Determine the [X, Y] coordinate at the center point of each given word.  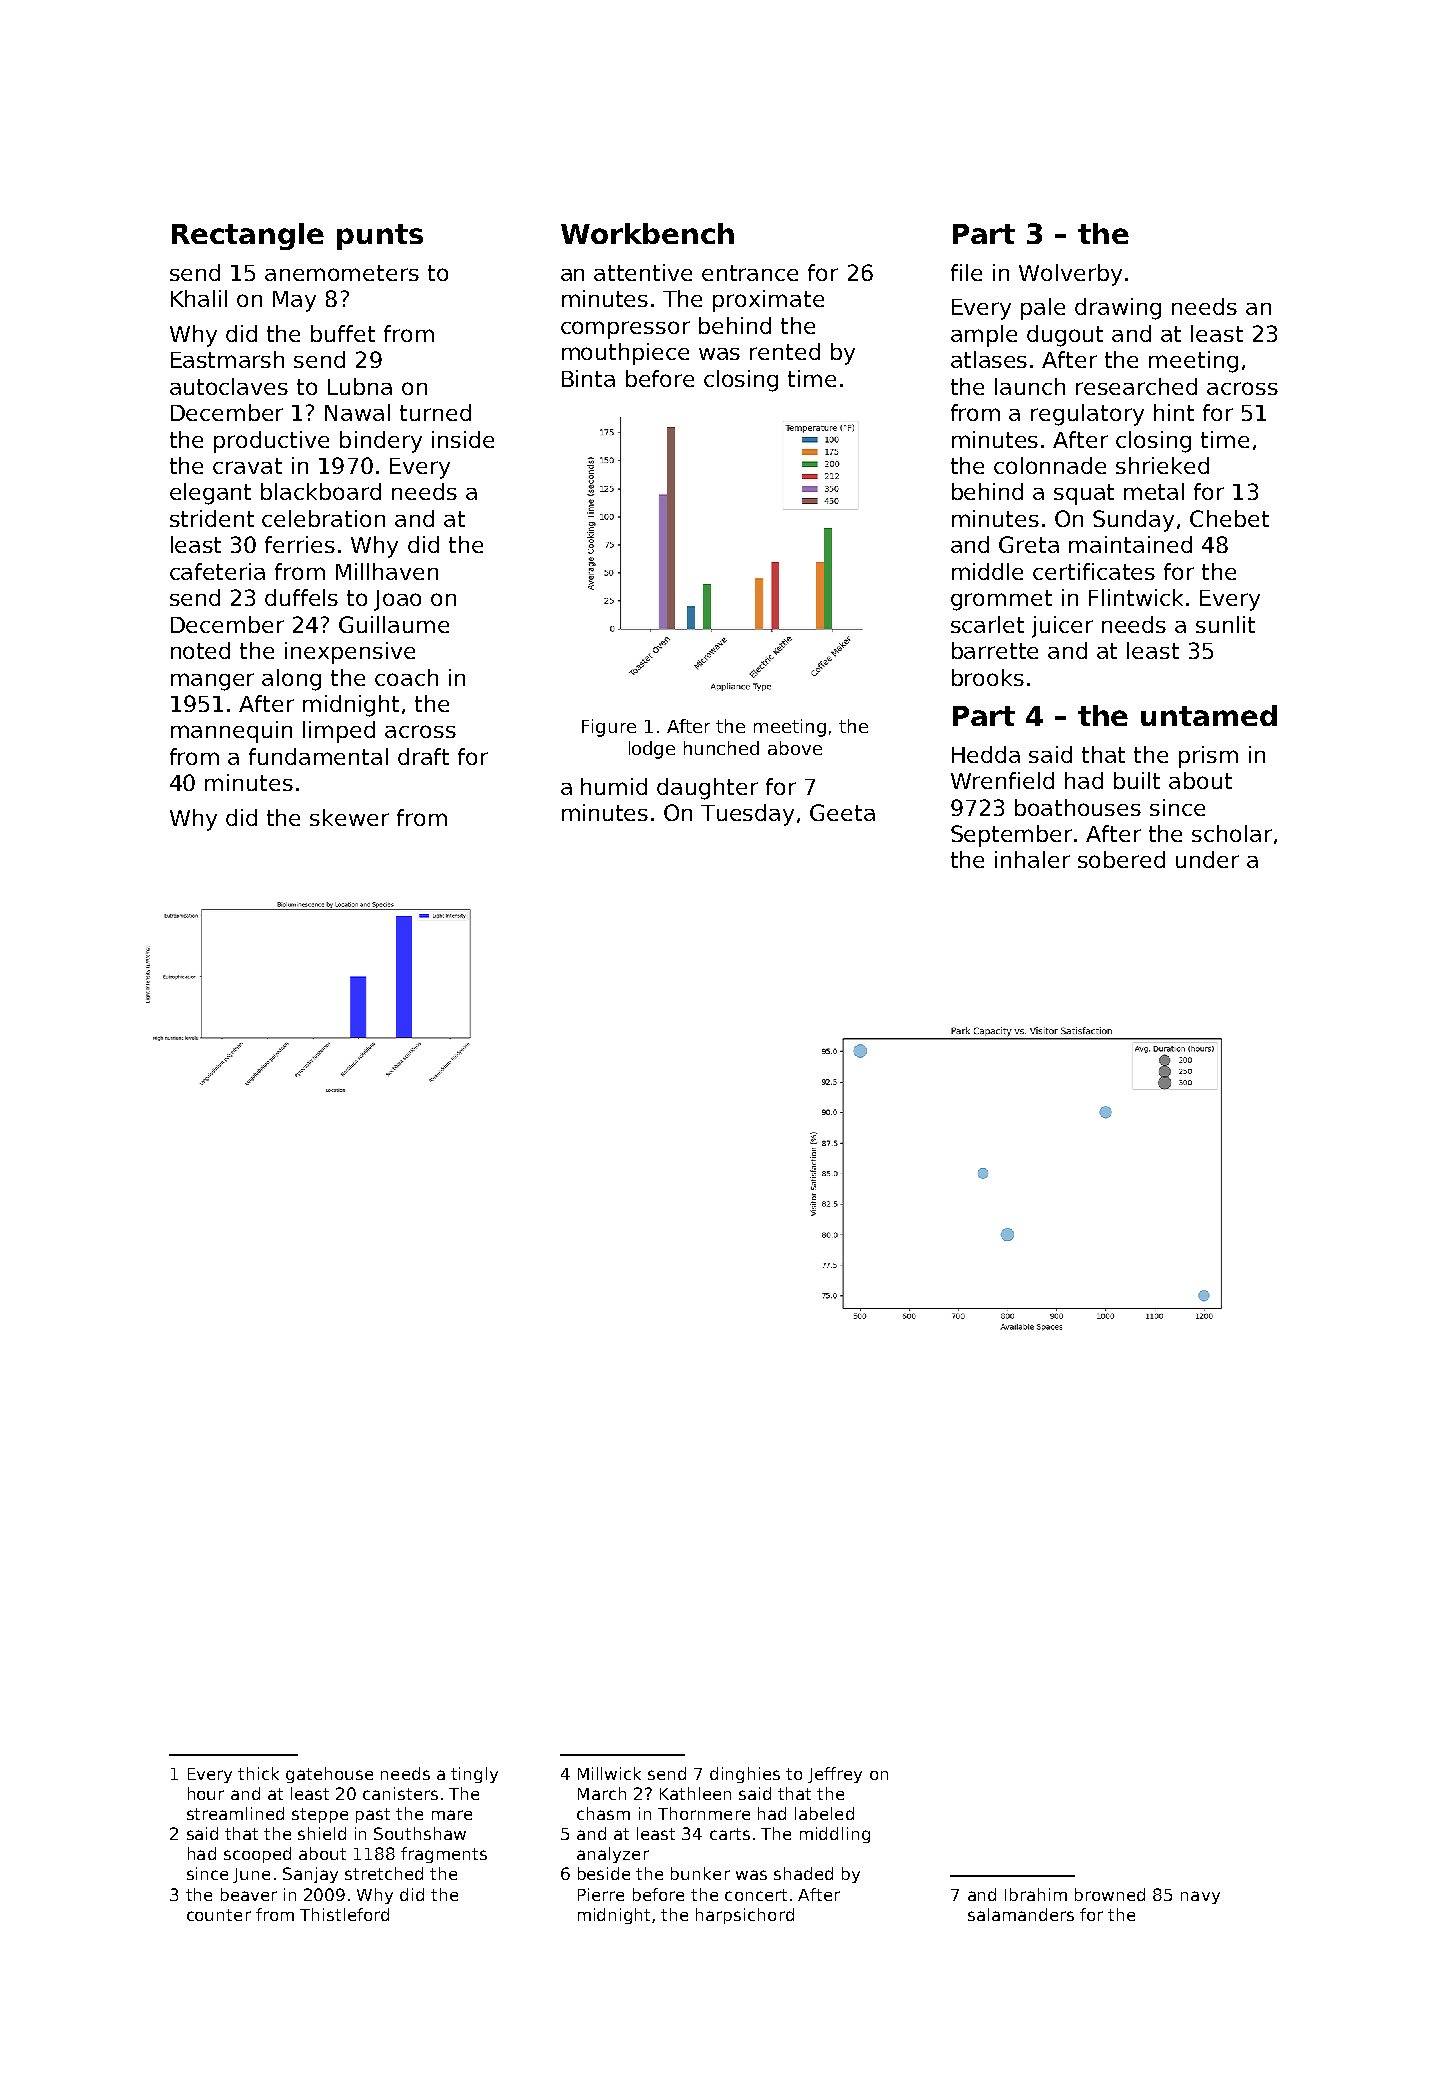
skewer [349, 817]
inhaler [1032, 859]
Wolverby [1070, 275]
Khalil [199, 298]
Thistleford [344, 1914]
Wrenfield [1002, 780]
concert [756, 1895]
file [966, 272]
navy [1200, 1897]
